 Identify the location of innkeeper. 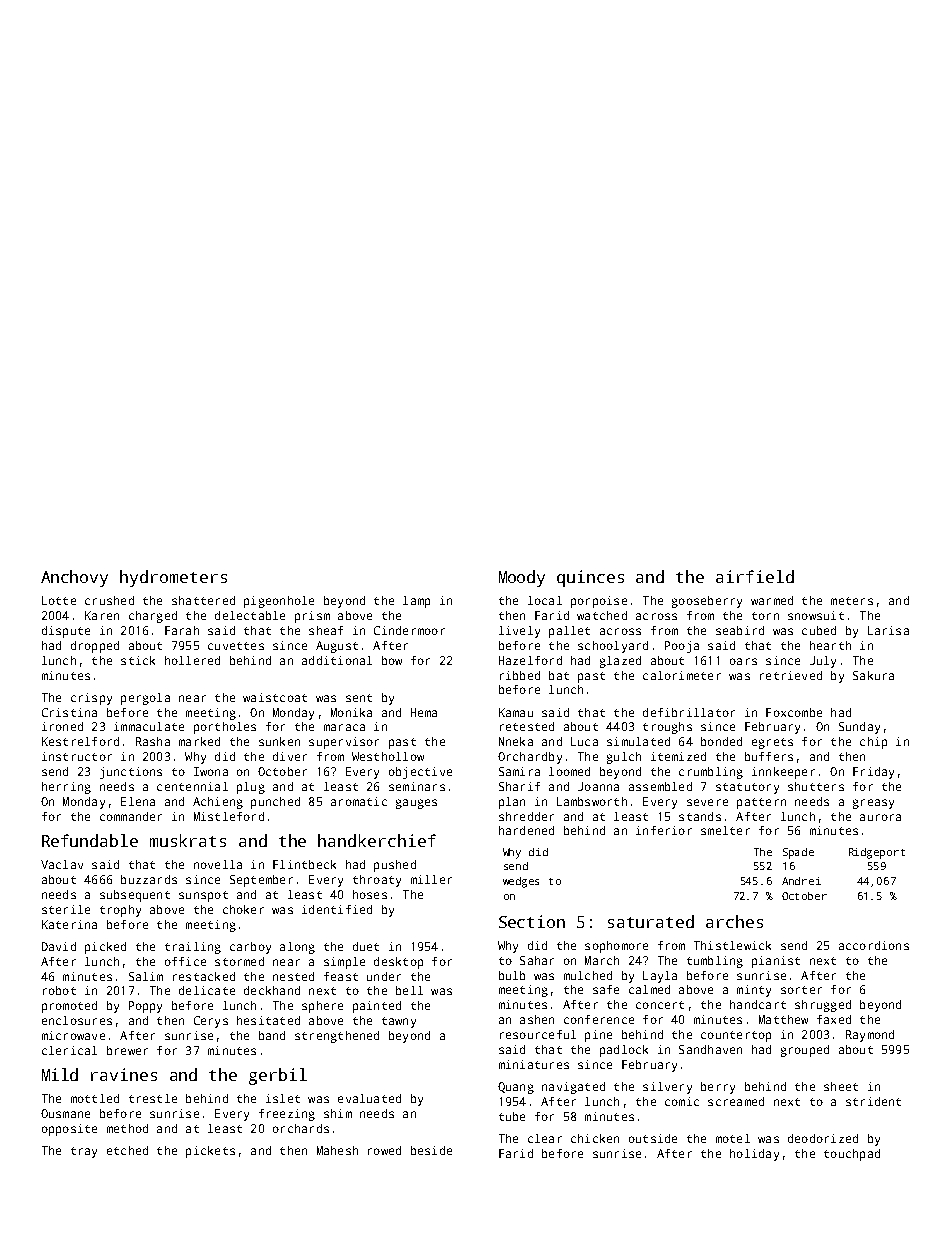
(783, 773).
